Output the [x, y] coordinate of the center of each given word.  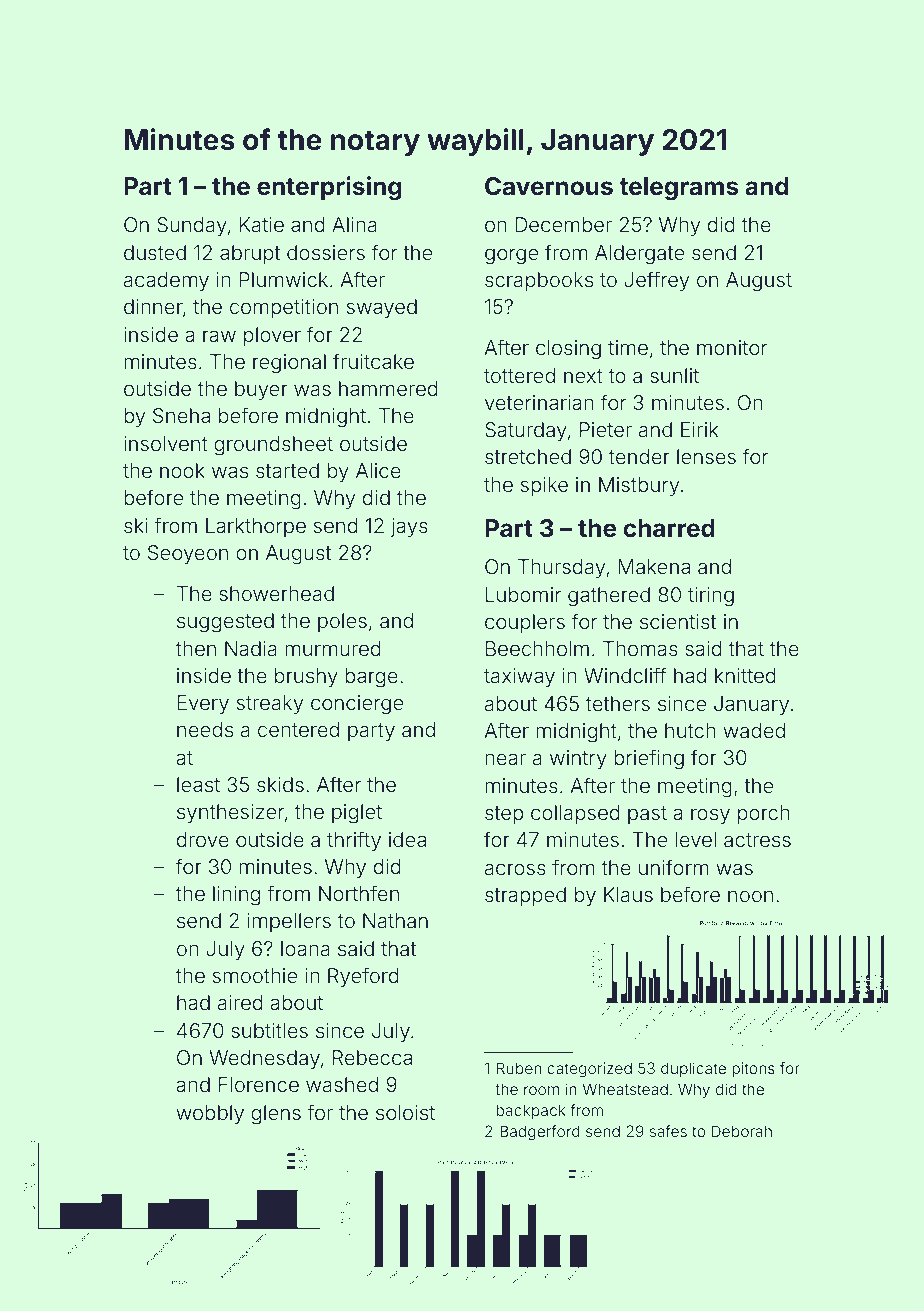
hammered [388, 388]
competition [284, 308]
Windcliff [625, 675]
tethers [618, 703]
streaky [270, 704]
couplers [525, 623]
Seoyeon [188, 554]
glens [276, 1115]
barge [371, 678]
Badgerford [540, 1133]
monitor [732, 347]
